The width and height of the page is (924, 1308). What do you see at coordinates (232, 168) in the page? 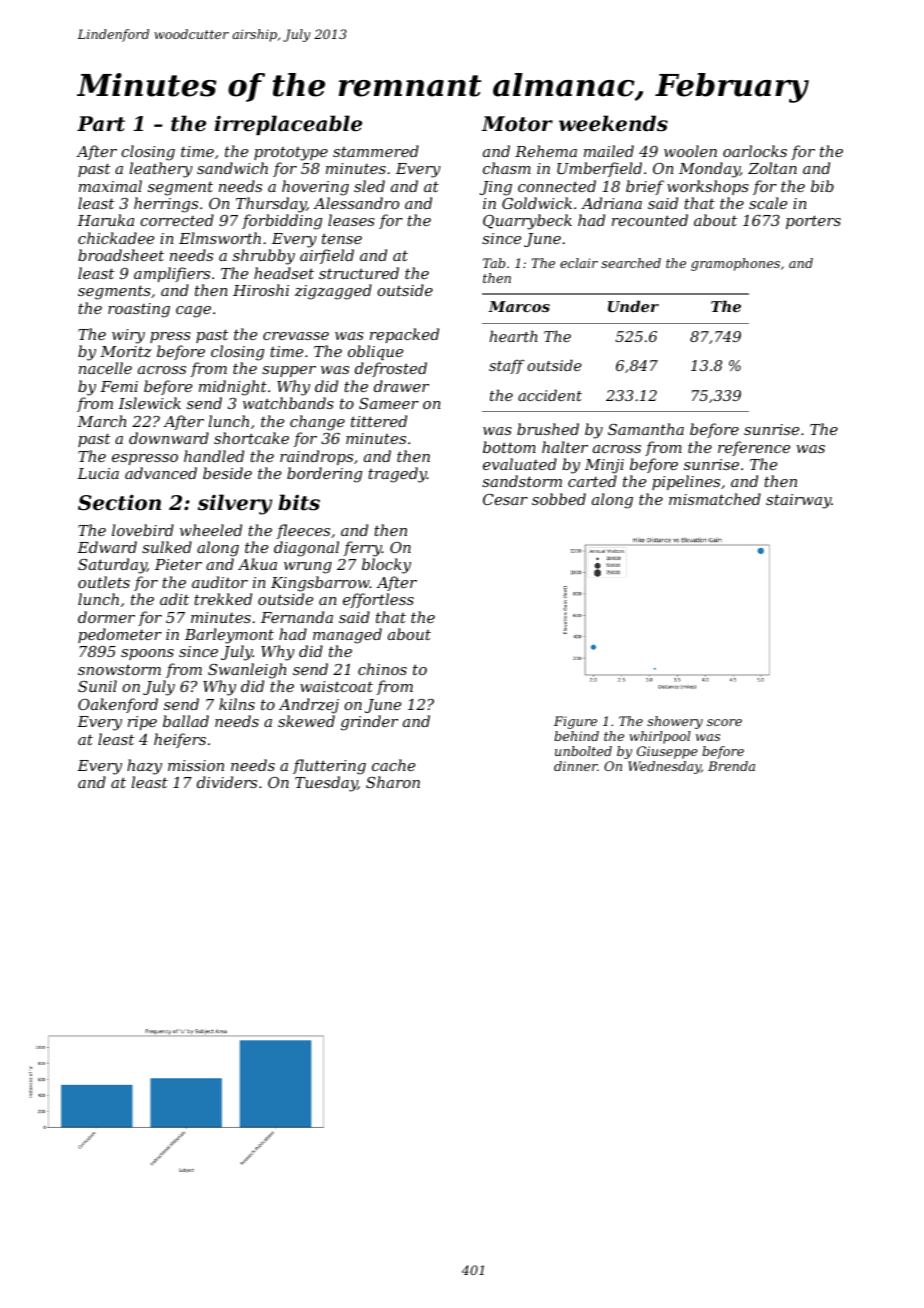
I see `sandwich` at bounding box center [232, 168].
